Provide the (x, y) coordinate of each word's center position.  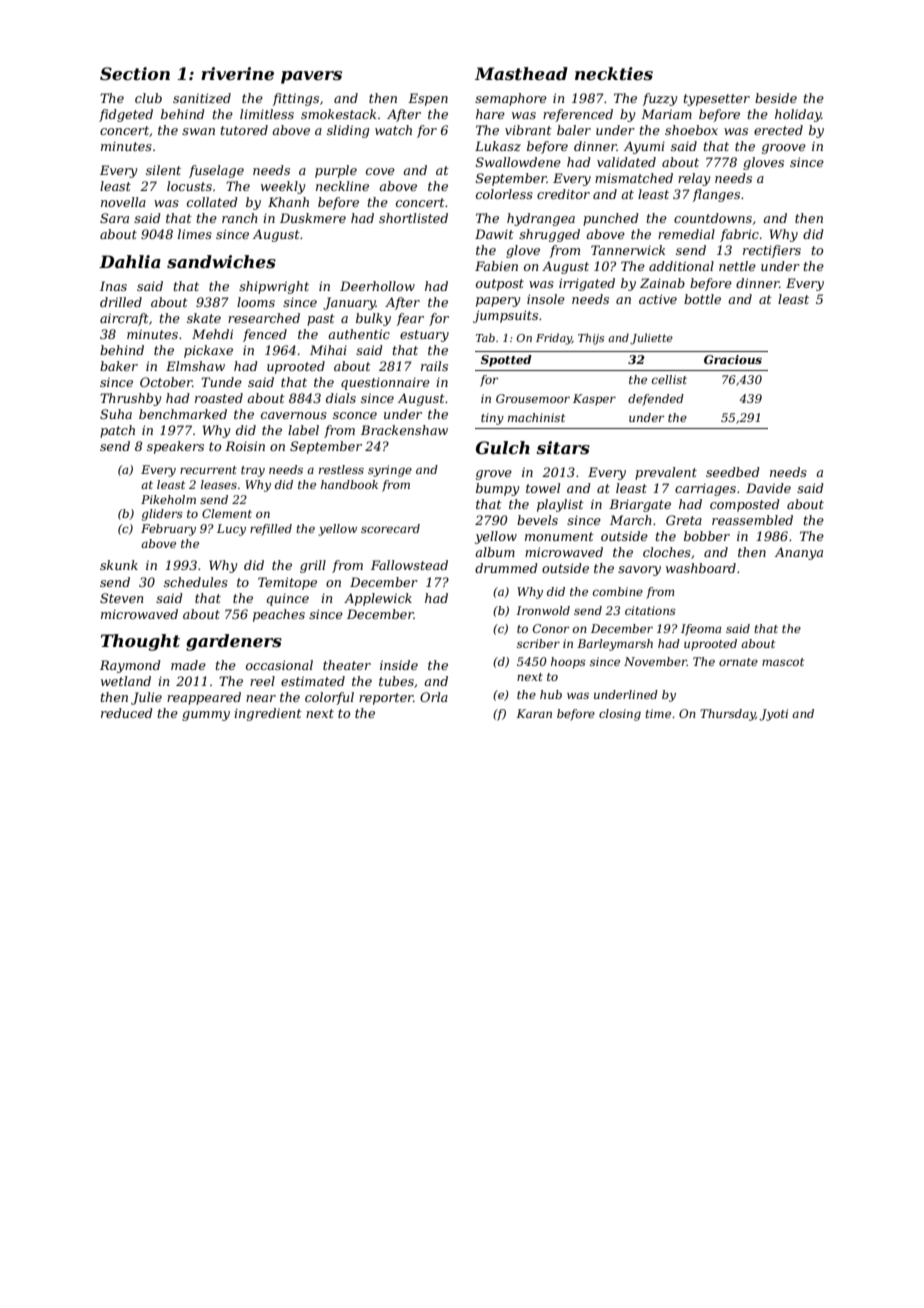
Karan (534, 713)
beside (776, 98)
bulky (373, 319)
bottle (702, 299)
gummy (206, 716)
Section (135, 73)
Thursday (727, 715)
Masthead (521, 73)
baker (119, 366)
